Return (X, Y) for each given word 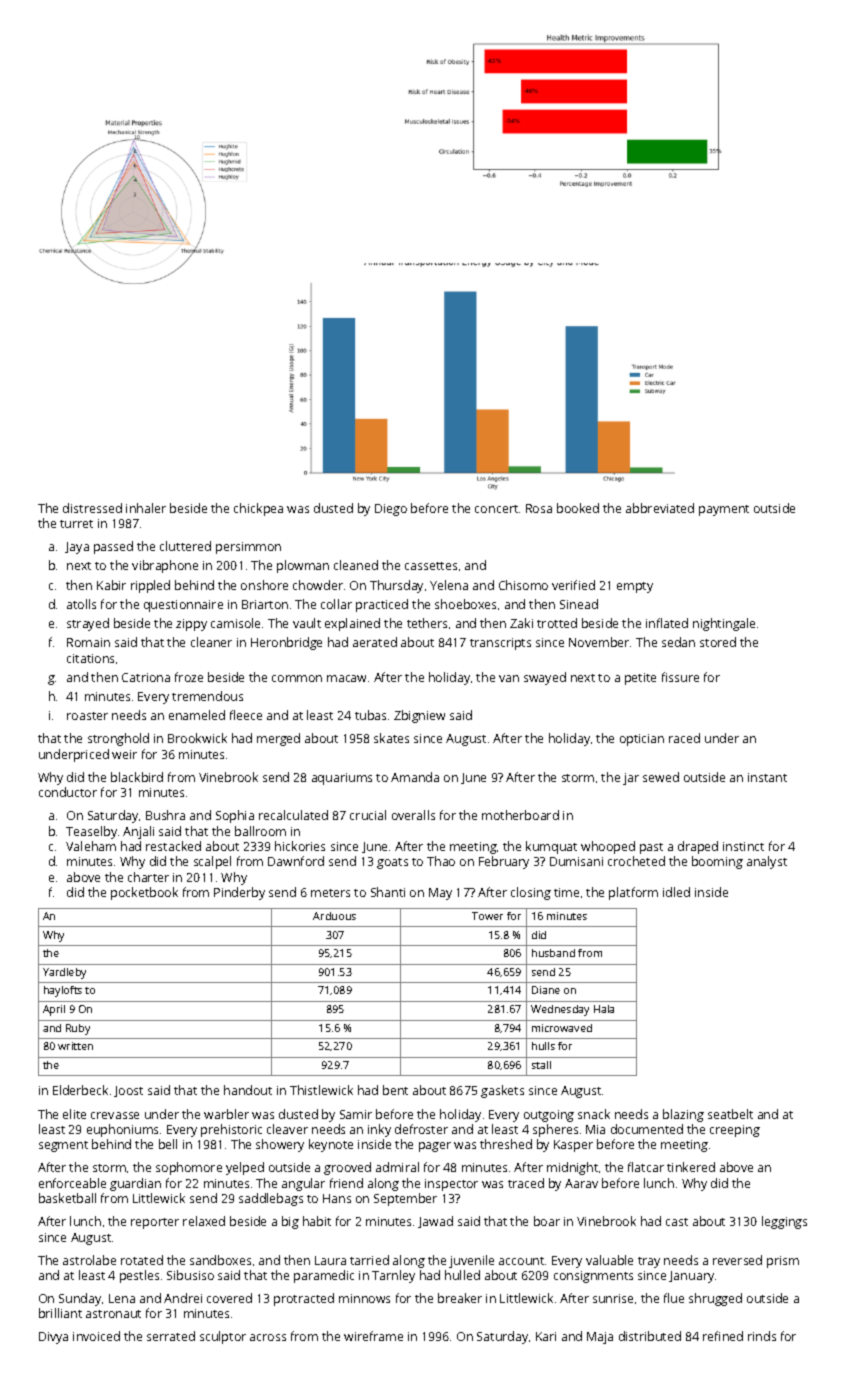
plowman (303, 566)
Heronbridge (286, 643)
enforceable (72, 1183)
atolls (81, 604)
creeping (735, 1131)
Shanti (388, 892)
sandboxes (220, 1260)
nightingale (724, 624)
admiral (397, 1167)
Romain (88, 642)
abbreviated (660, 508)
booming (717, 862)
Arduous (334, 916)
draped (698, 847)
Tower (487, 916)
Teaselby (91, 832)
